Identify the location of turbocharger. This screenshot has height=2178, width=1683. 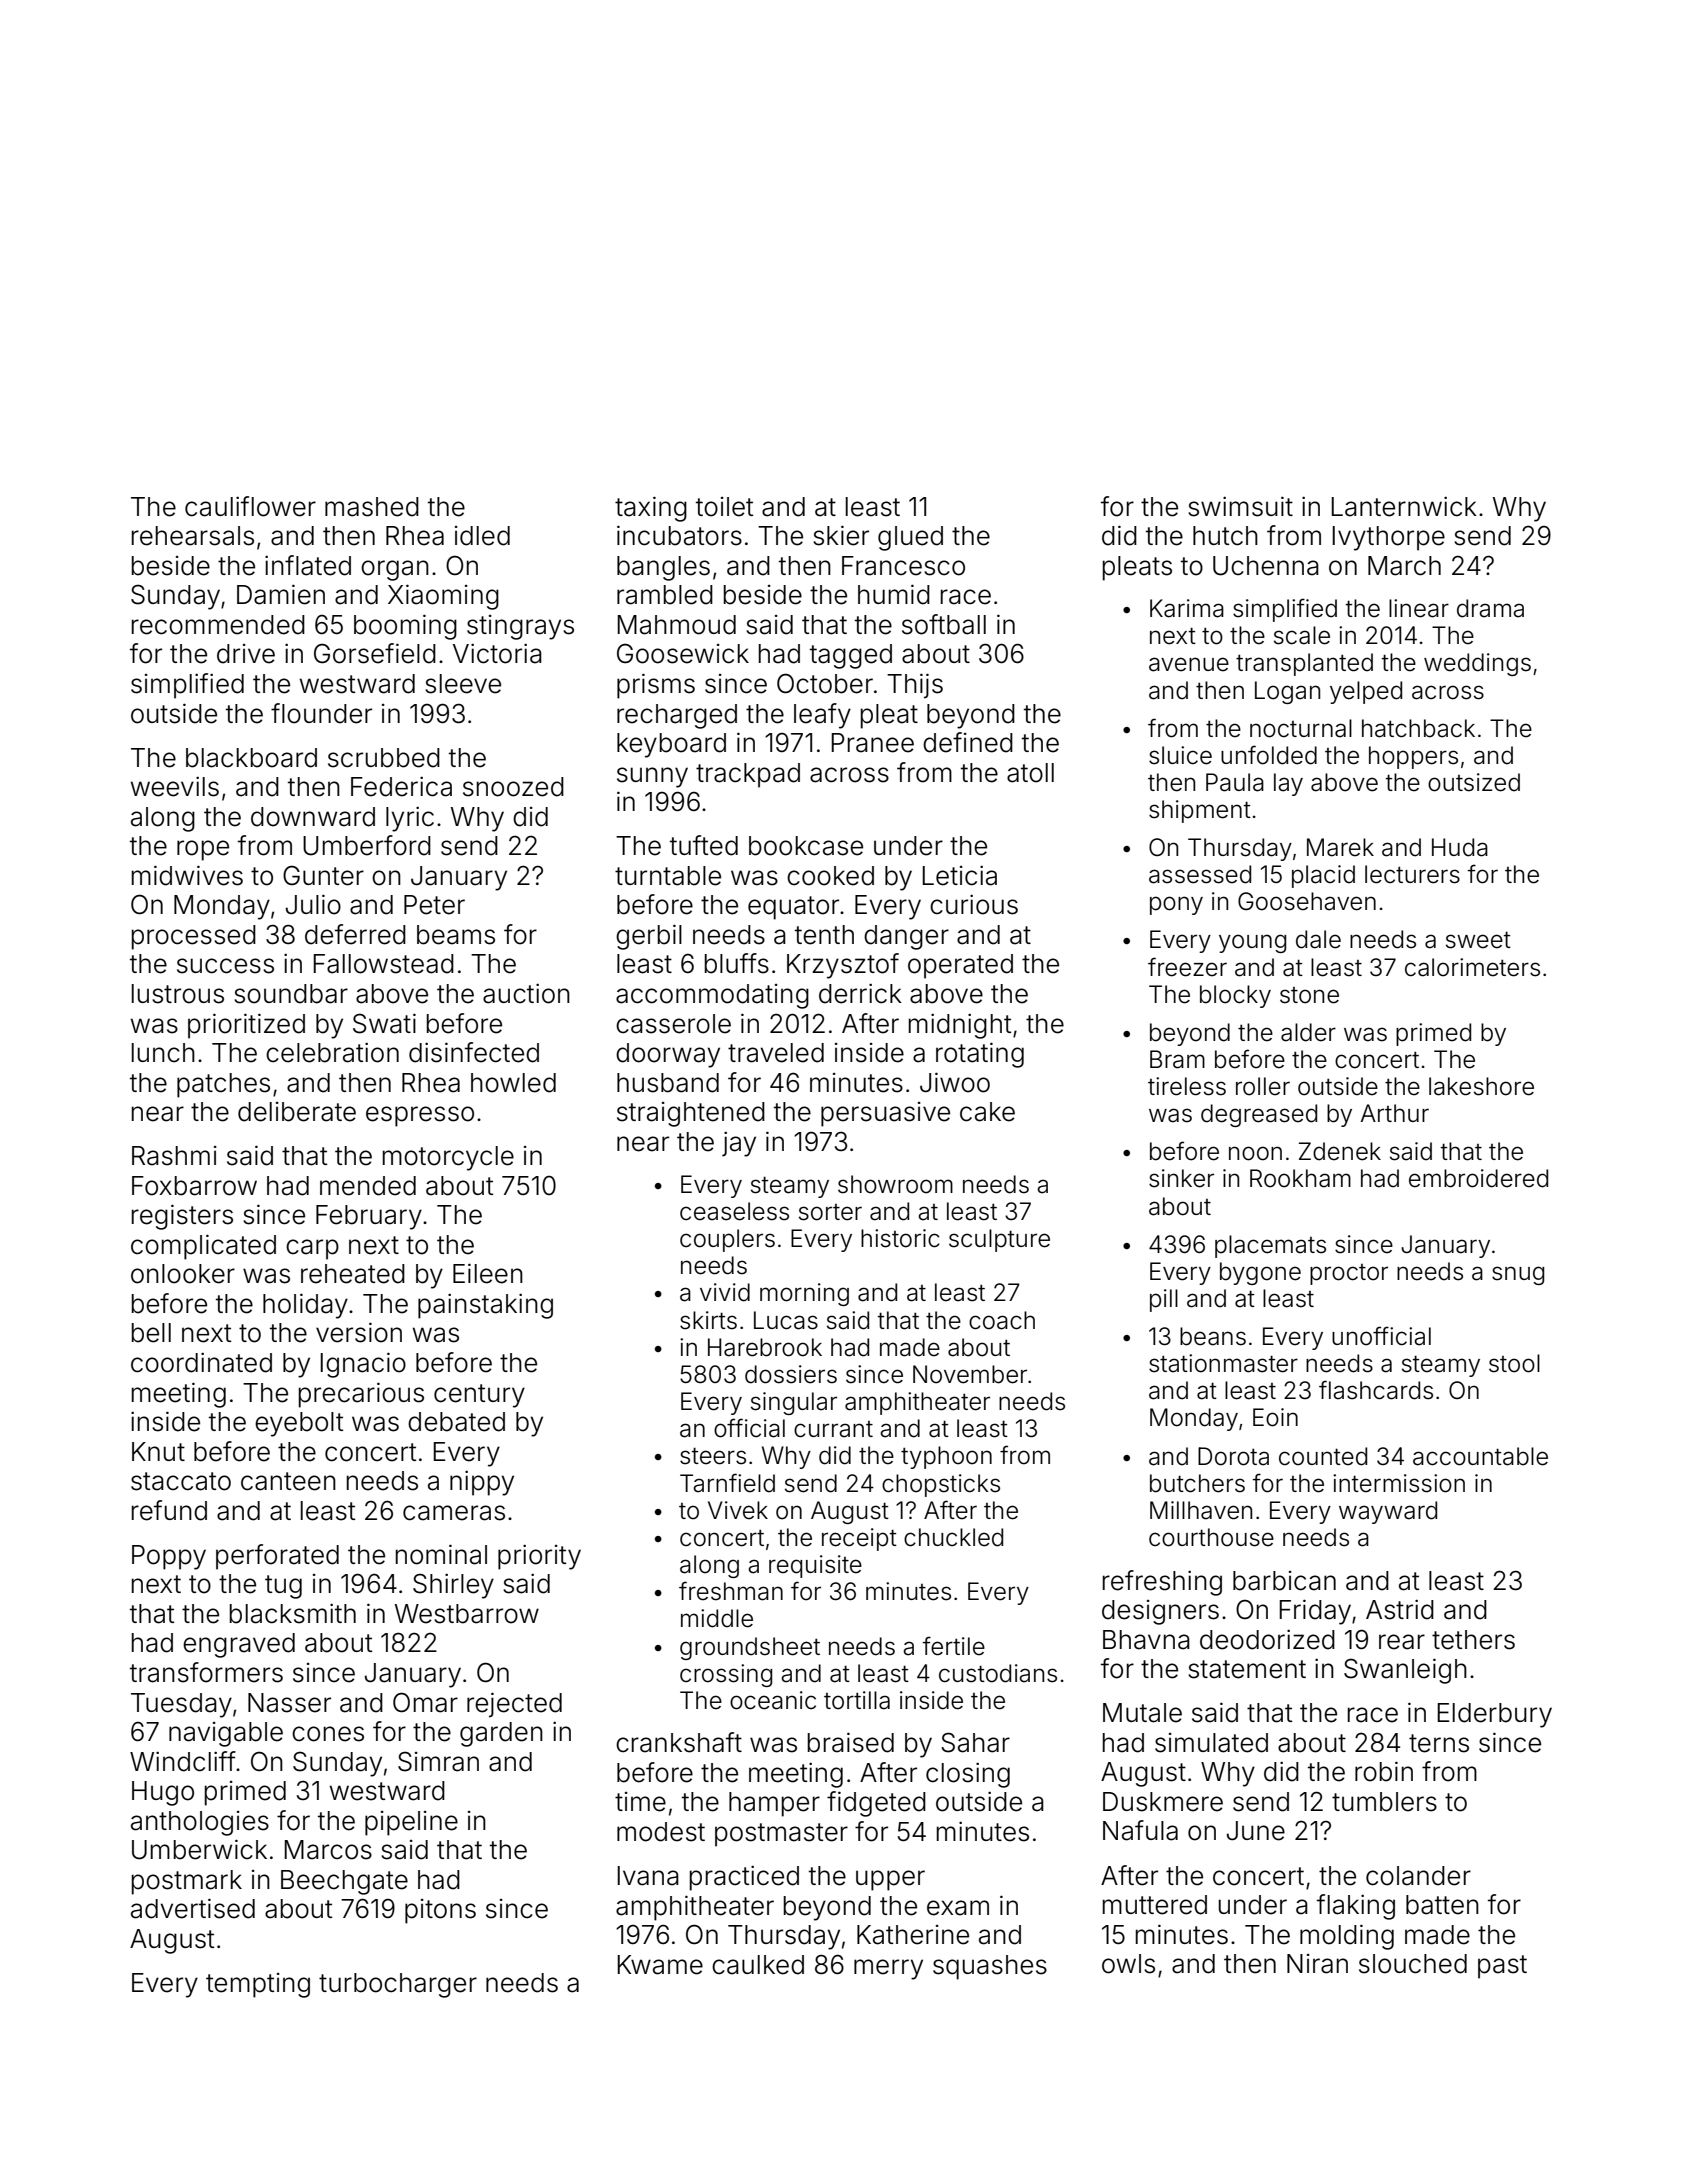
(398, 1985).
